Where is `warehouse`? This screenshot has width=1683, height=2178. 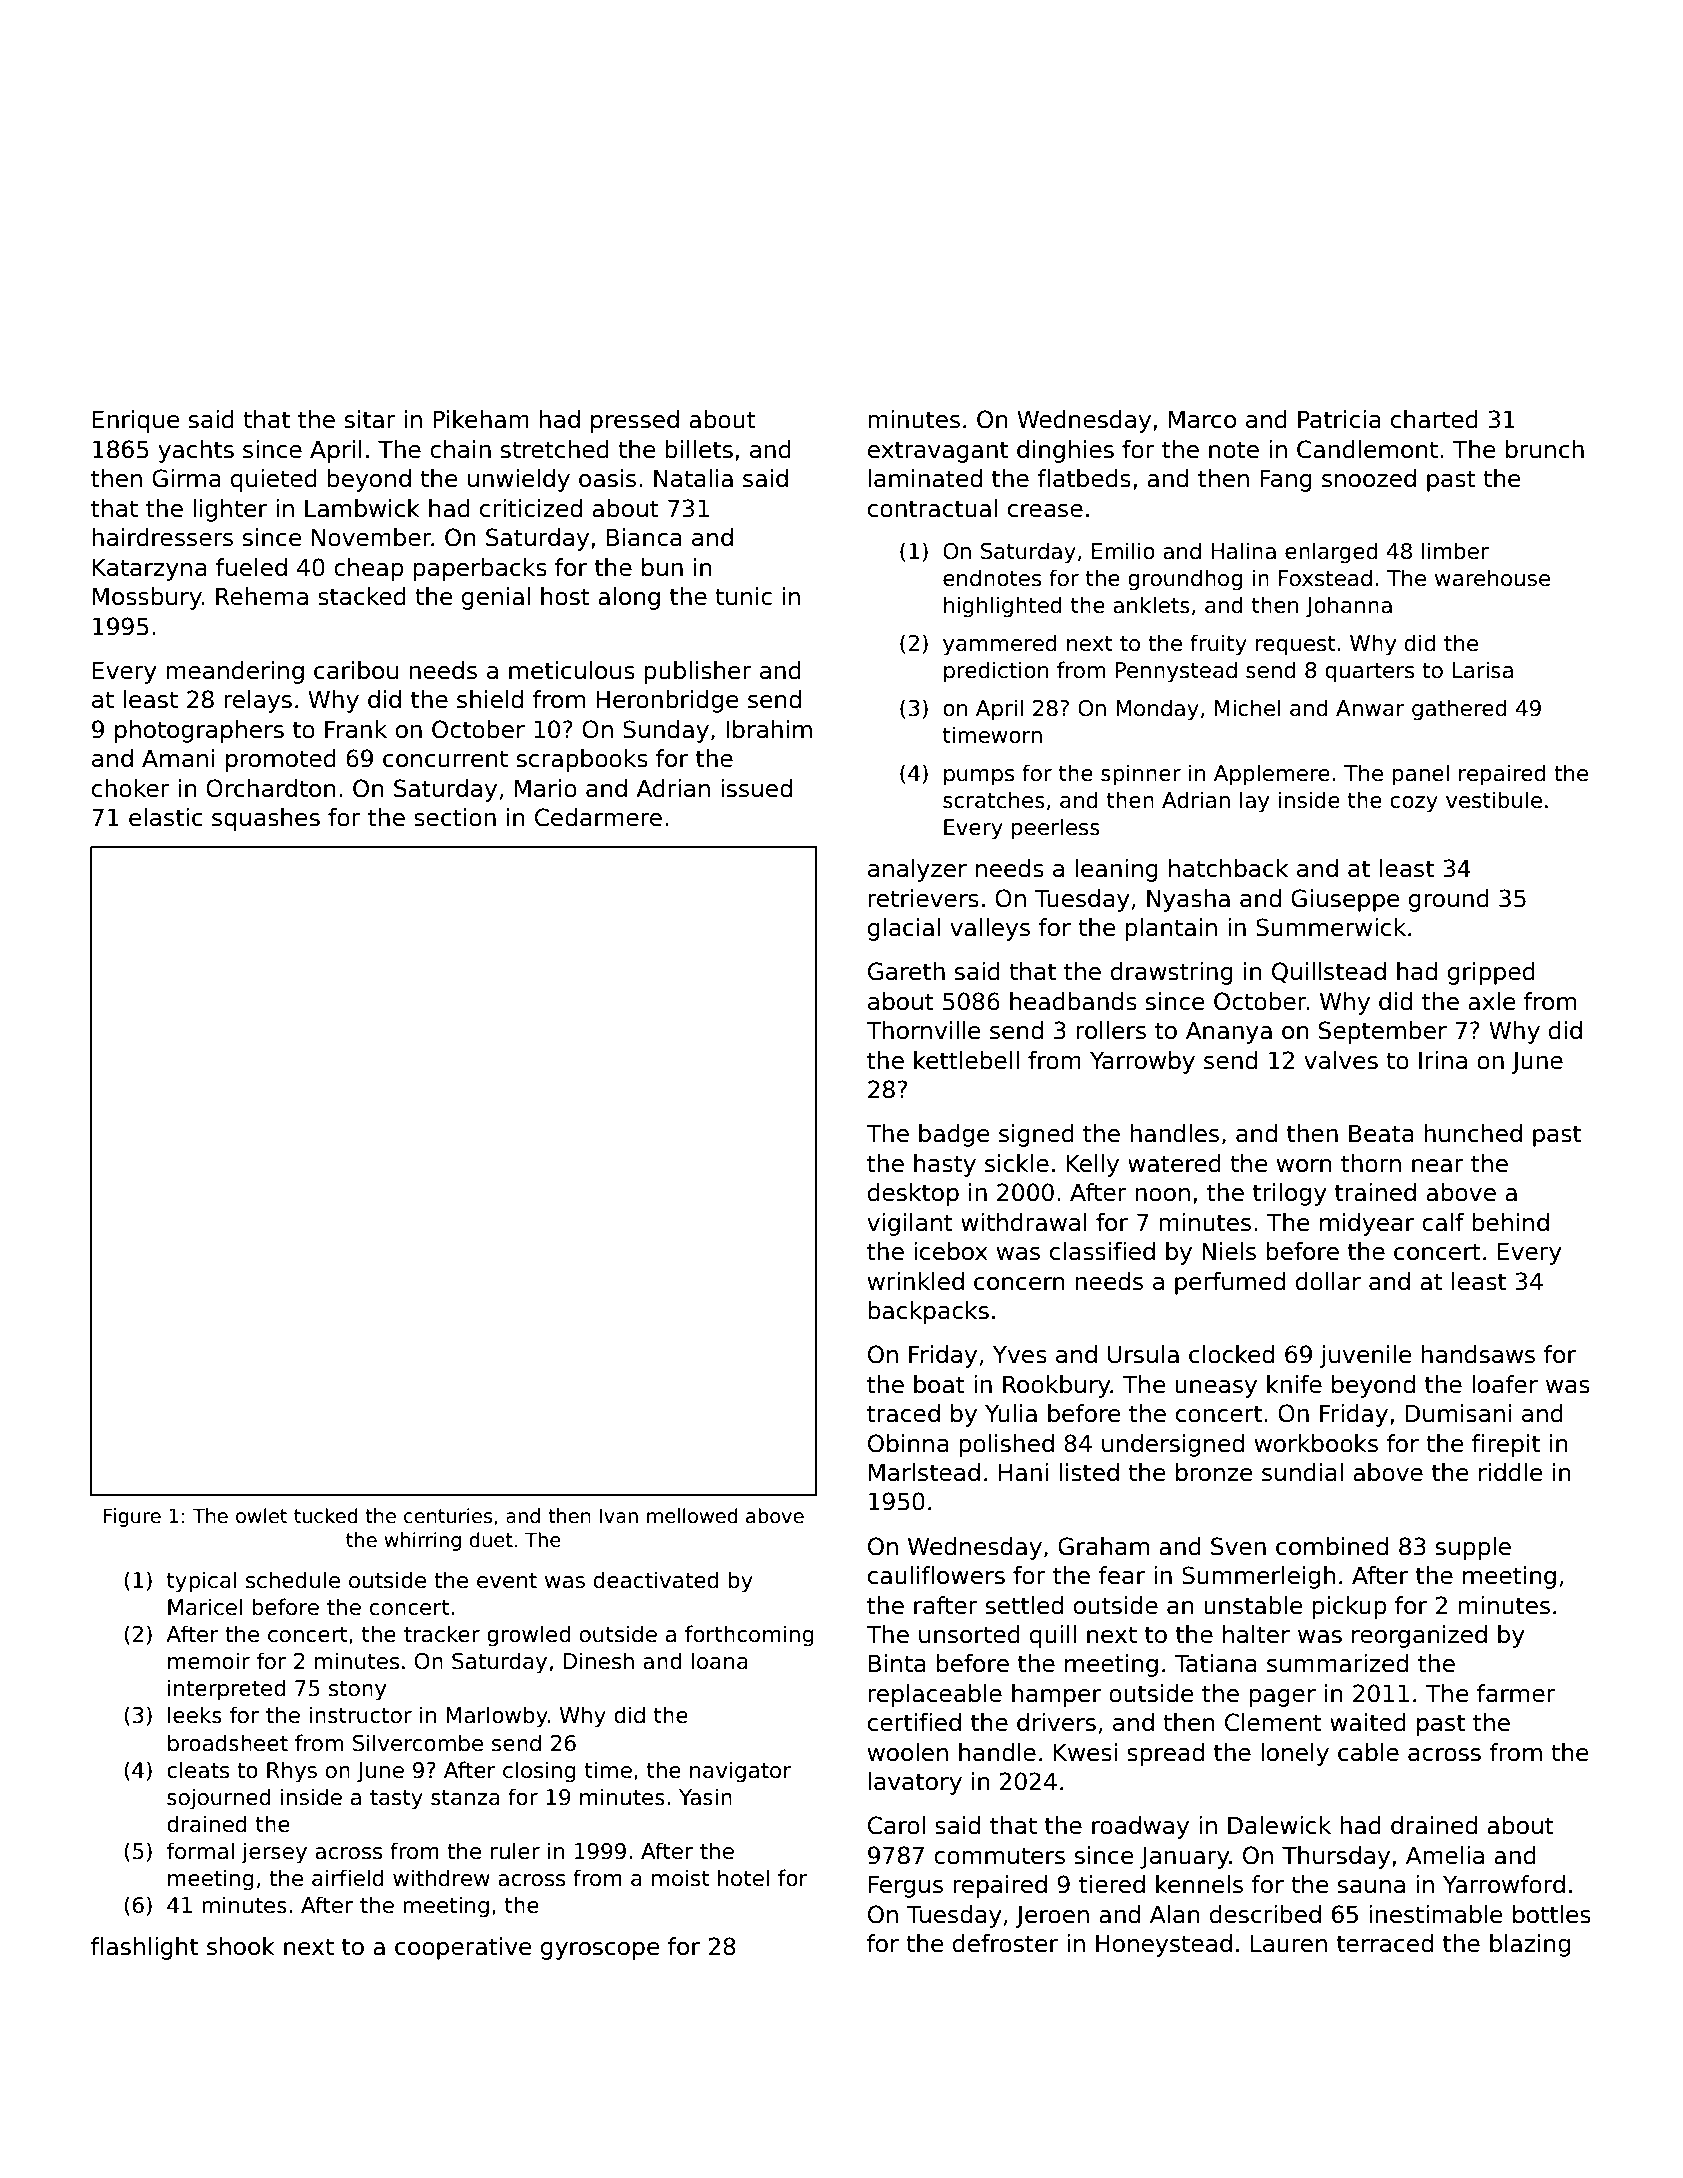 warehouse is located at coordinates (1492, 578).
